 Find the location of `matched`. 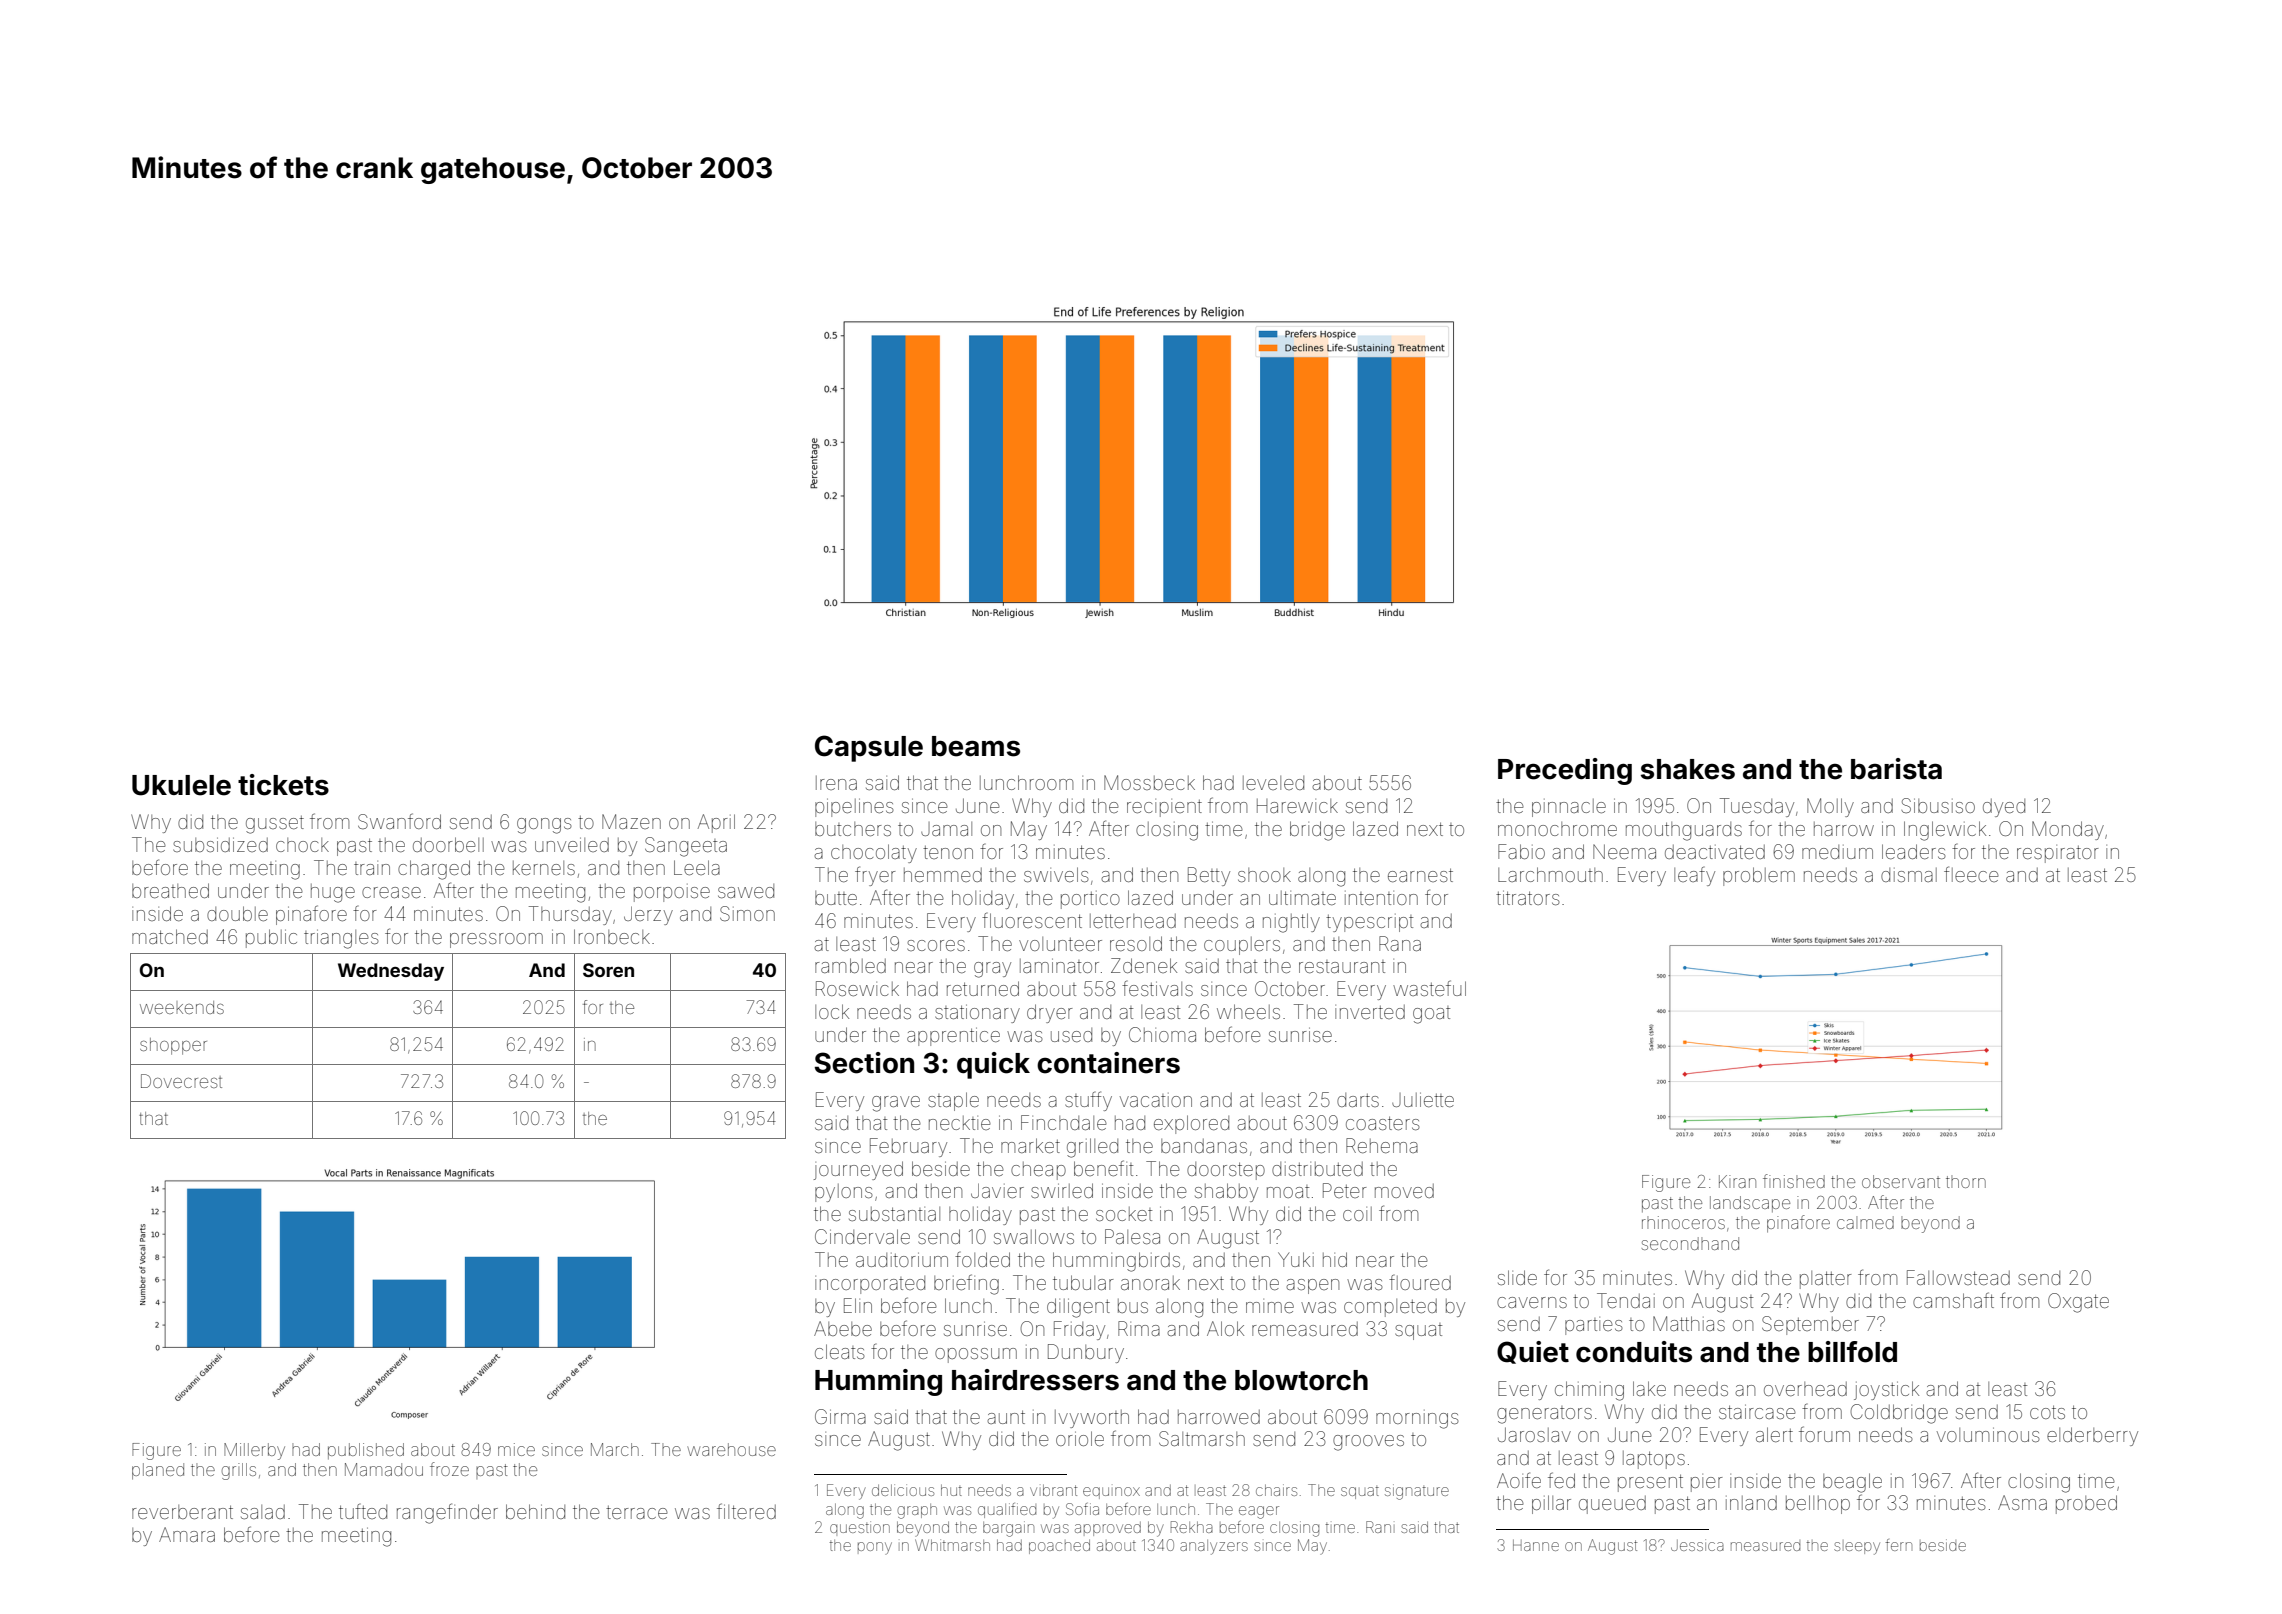

matched is located at coordinates (170, 936).
